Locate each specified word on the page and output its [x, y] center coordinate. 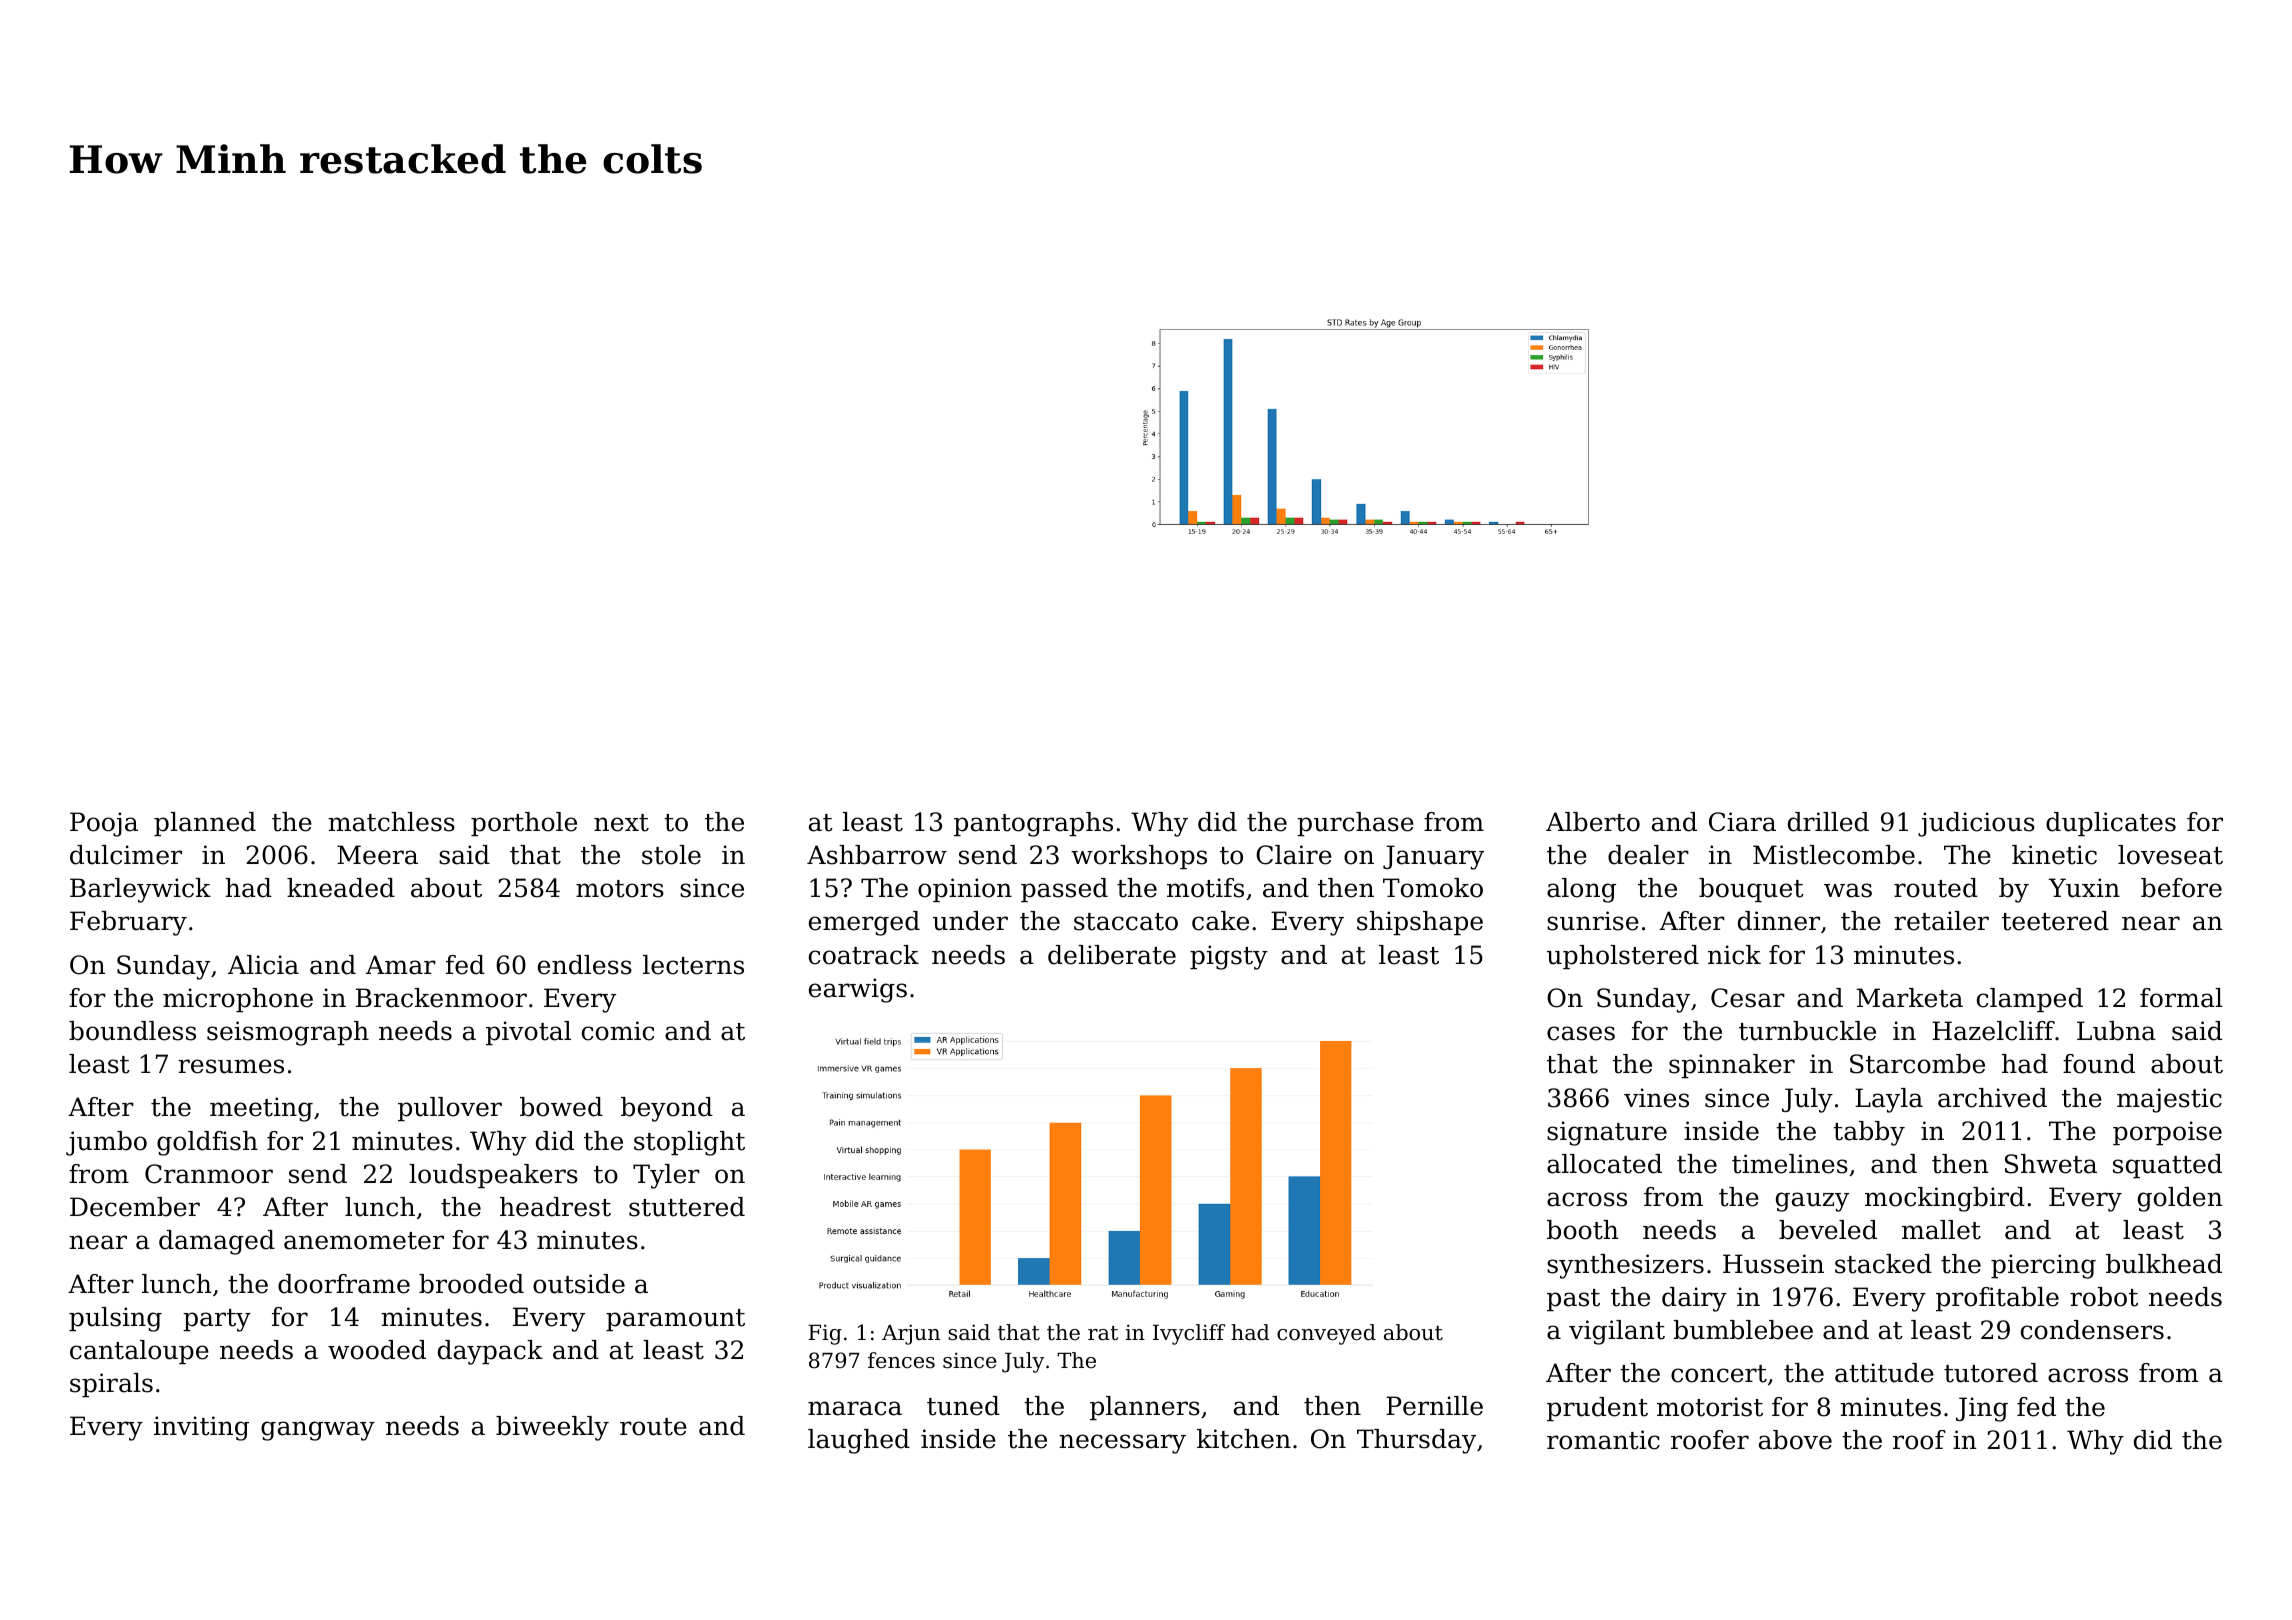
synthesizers [1625, 1266]
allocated [1604, 1164]
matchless [391, 822]
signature [1607, 1133]
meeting [261, 1109]
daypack [490, 1352]
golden [2180, 1199]
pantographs [1033, 824]
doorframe [344, 1284]
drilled [1828, 822]
